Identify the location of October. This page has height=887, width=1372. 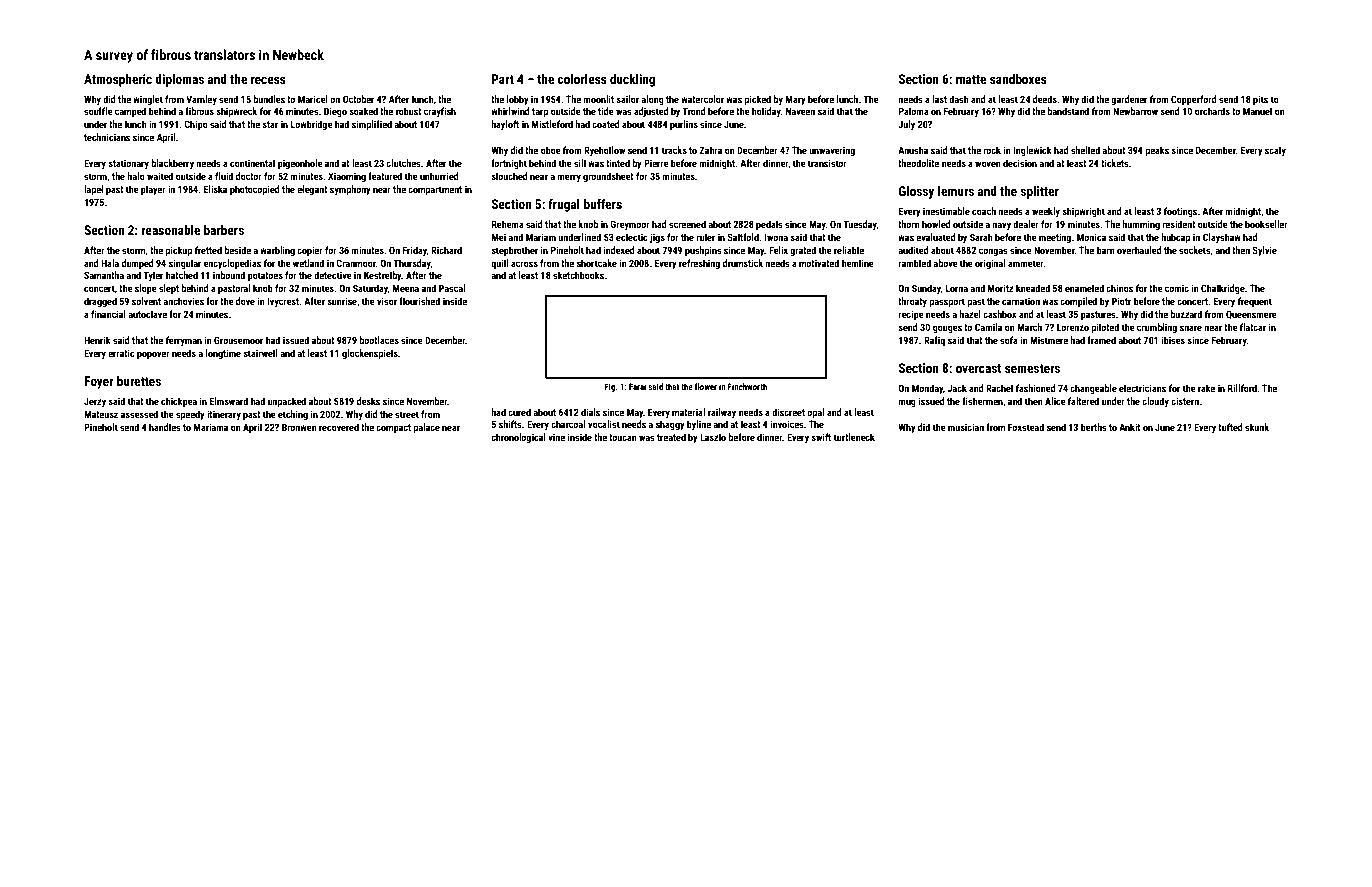
(358, 99).
